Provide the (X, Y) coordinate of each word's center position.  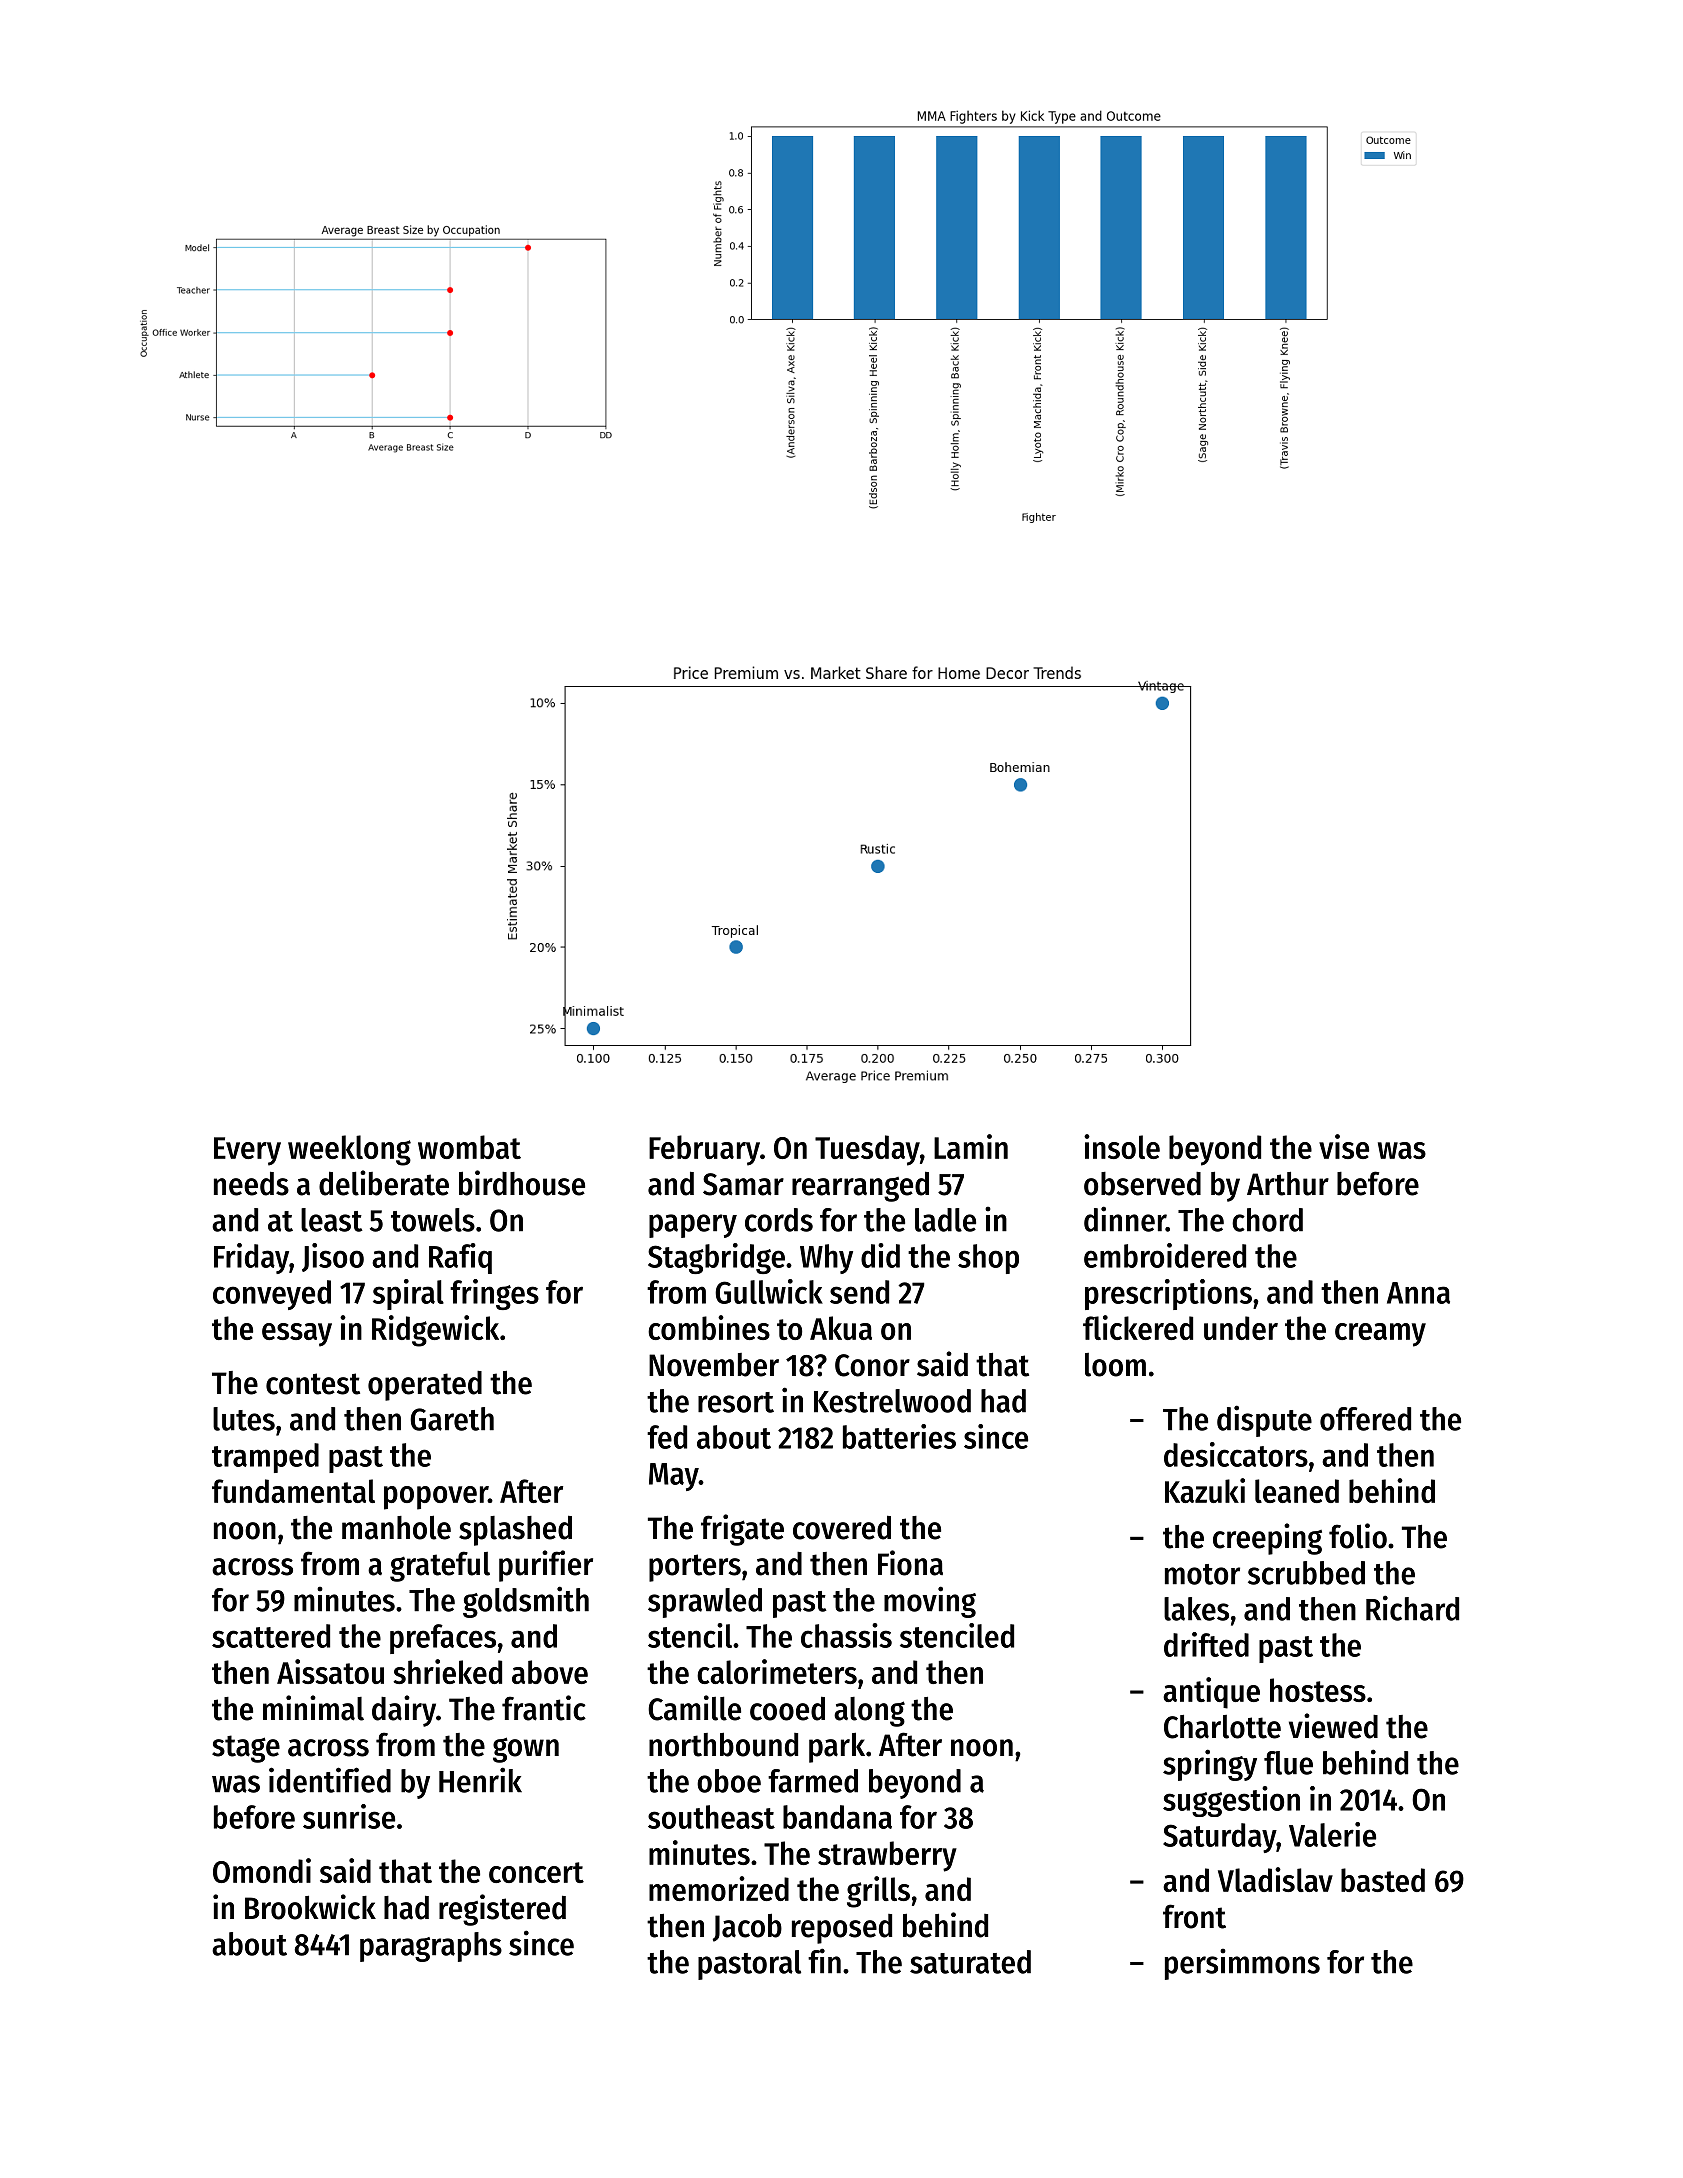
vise (1344, 1146)
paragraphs (431, 1947)
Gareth (452, 1419)
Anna (1418, 1293)
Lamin (971, 1146)
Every (247, 1151)
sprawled (705, 1603)
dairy (404, 1711)
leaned (1297, 1491)
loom (1115, 1365)
